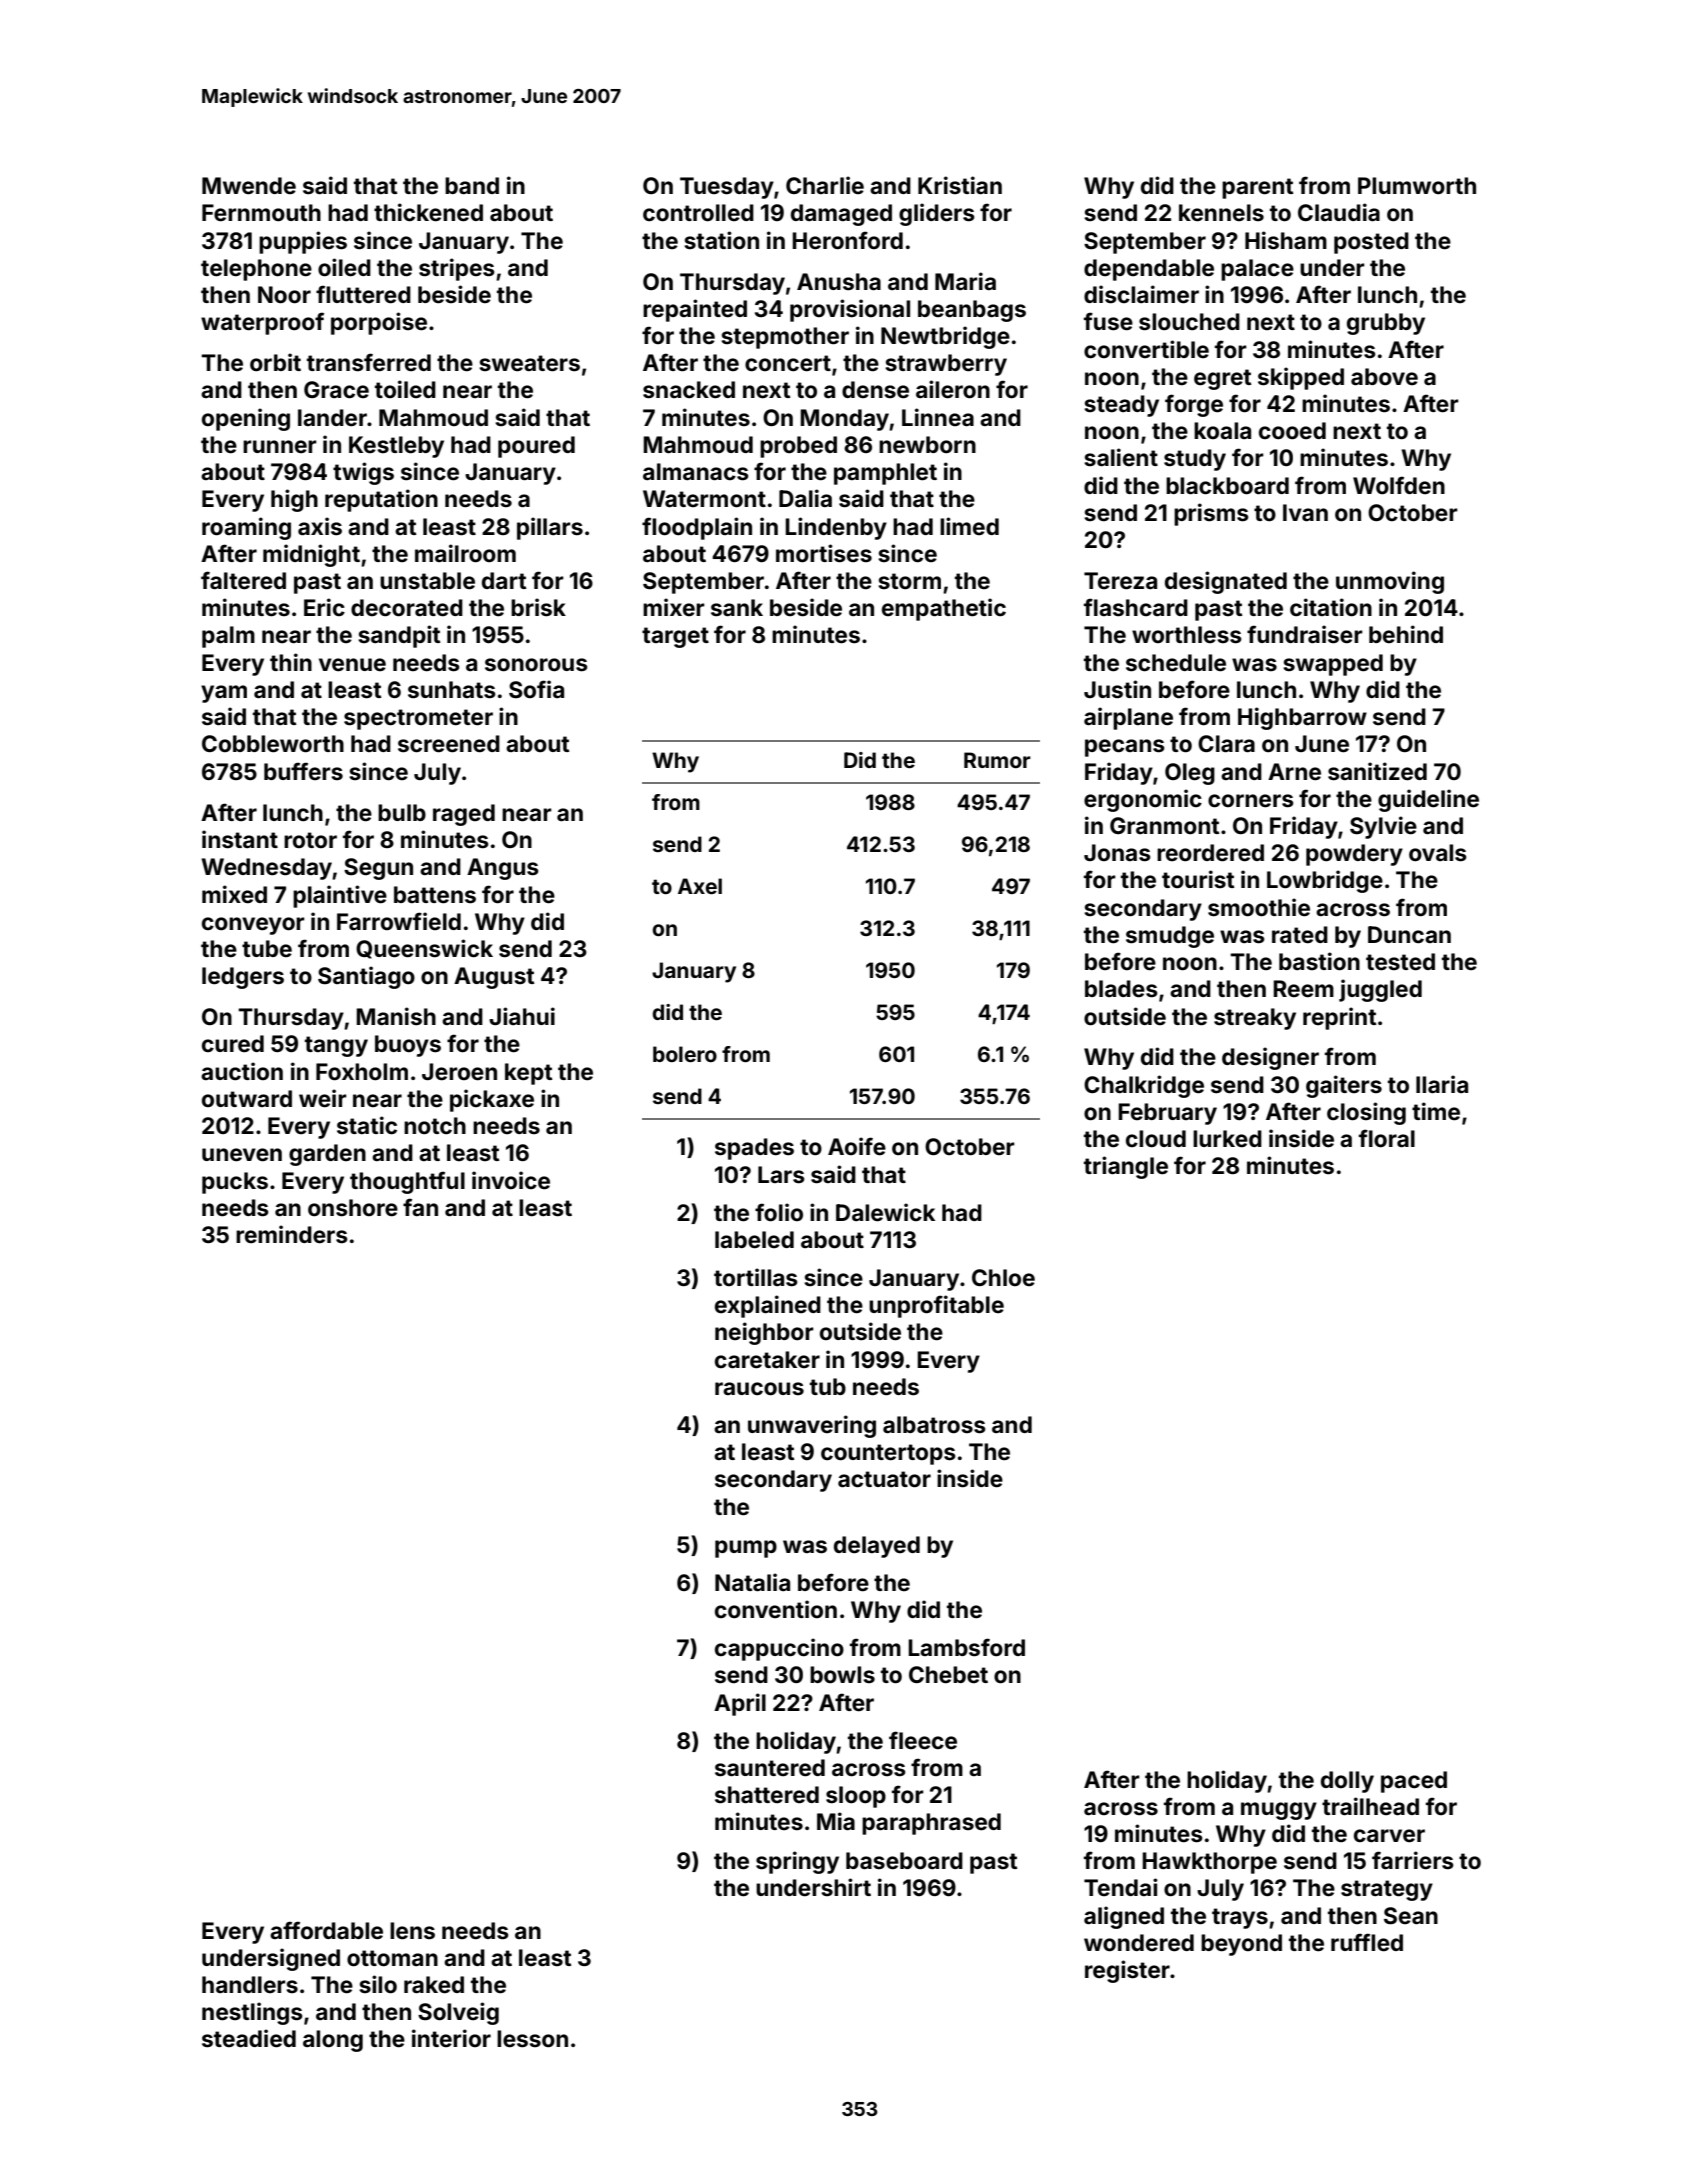 The image size is (1683, 2178). I want to click on Charlie, so click(825, 185).
